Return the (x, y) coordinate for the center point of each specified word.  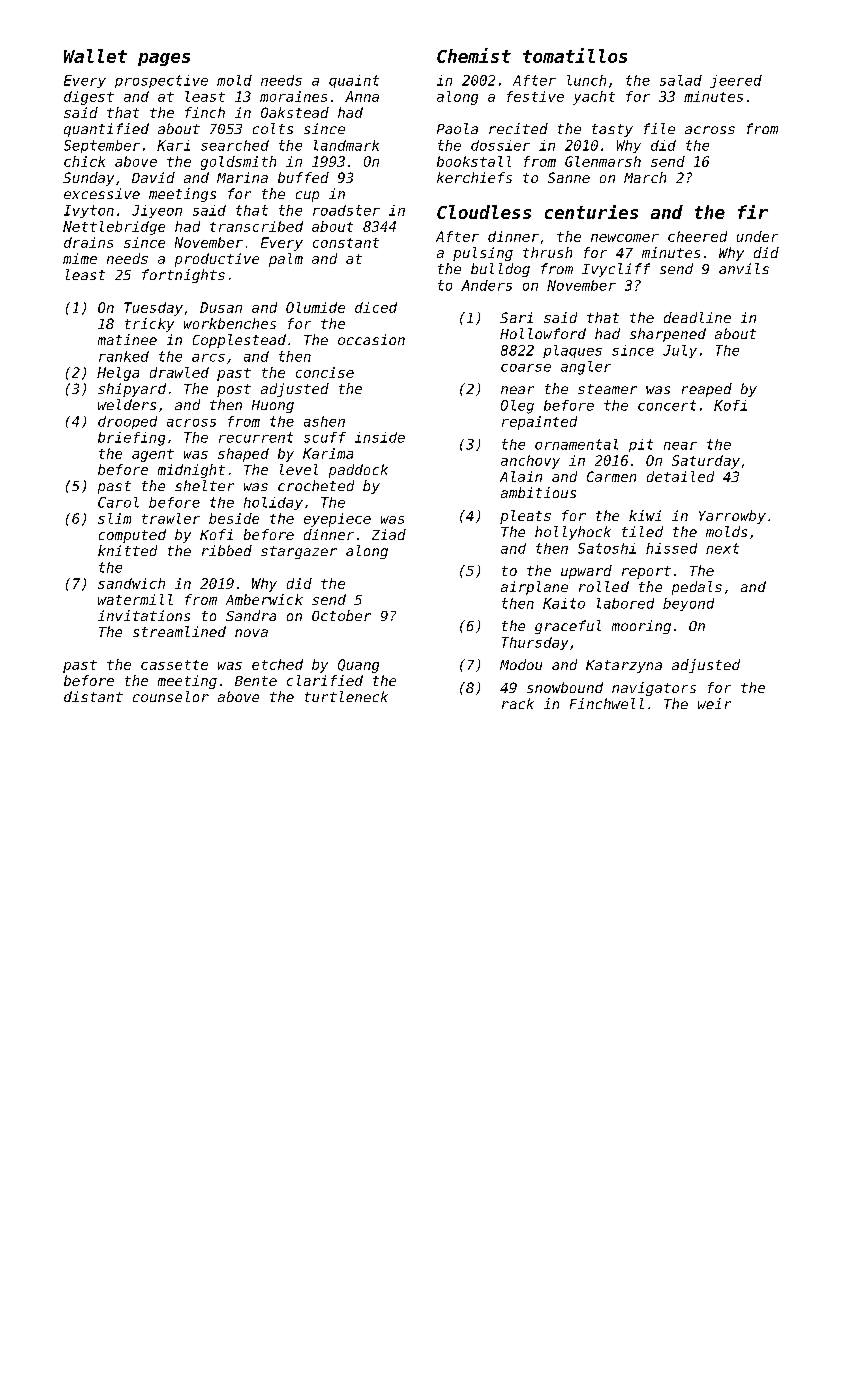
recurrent (256, 437)
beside (234, 518)
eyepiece (337, 520)
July (680, 351)
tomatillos (575, 55)
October (341, 615)
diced (376, 307)
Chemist (474, 55)
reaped (707, 390)
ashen (324, 421)
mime (80, 258)
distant (93, 696)
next (722, 548)
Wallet (95, 56)
